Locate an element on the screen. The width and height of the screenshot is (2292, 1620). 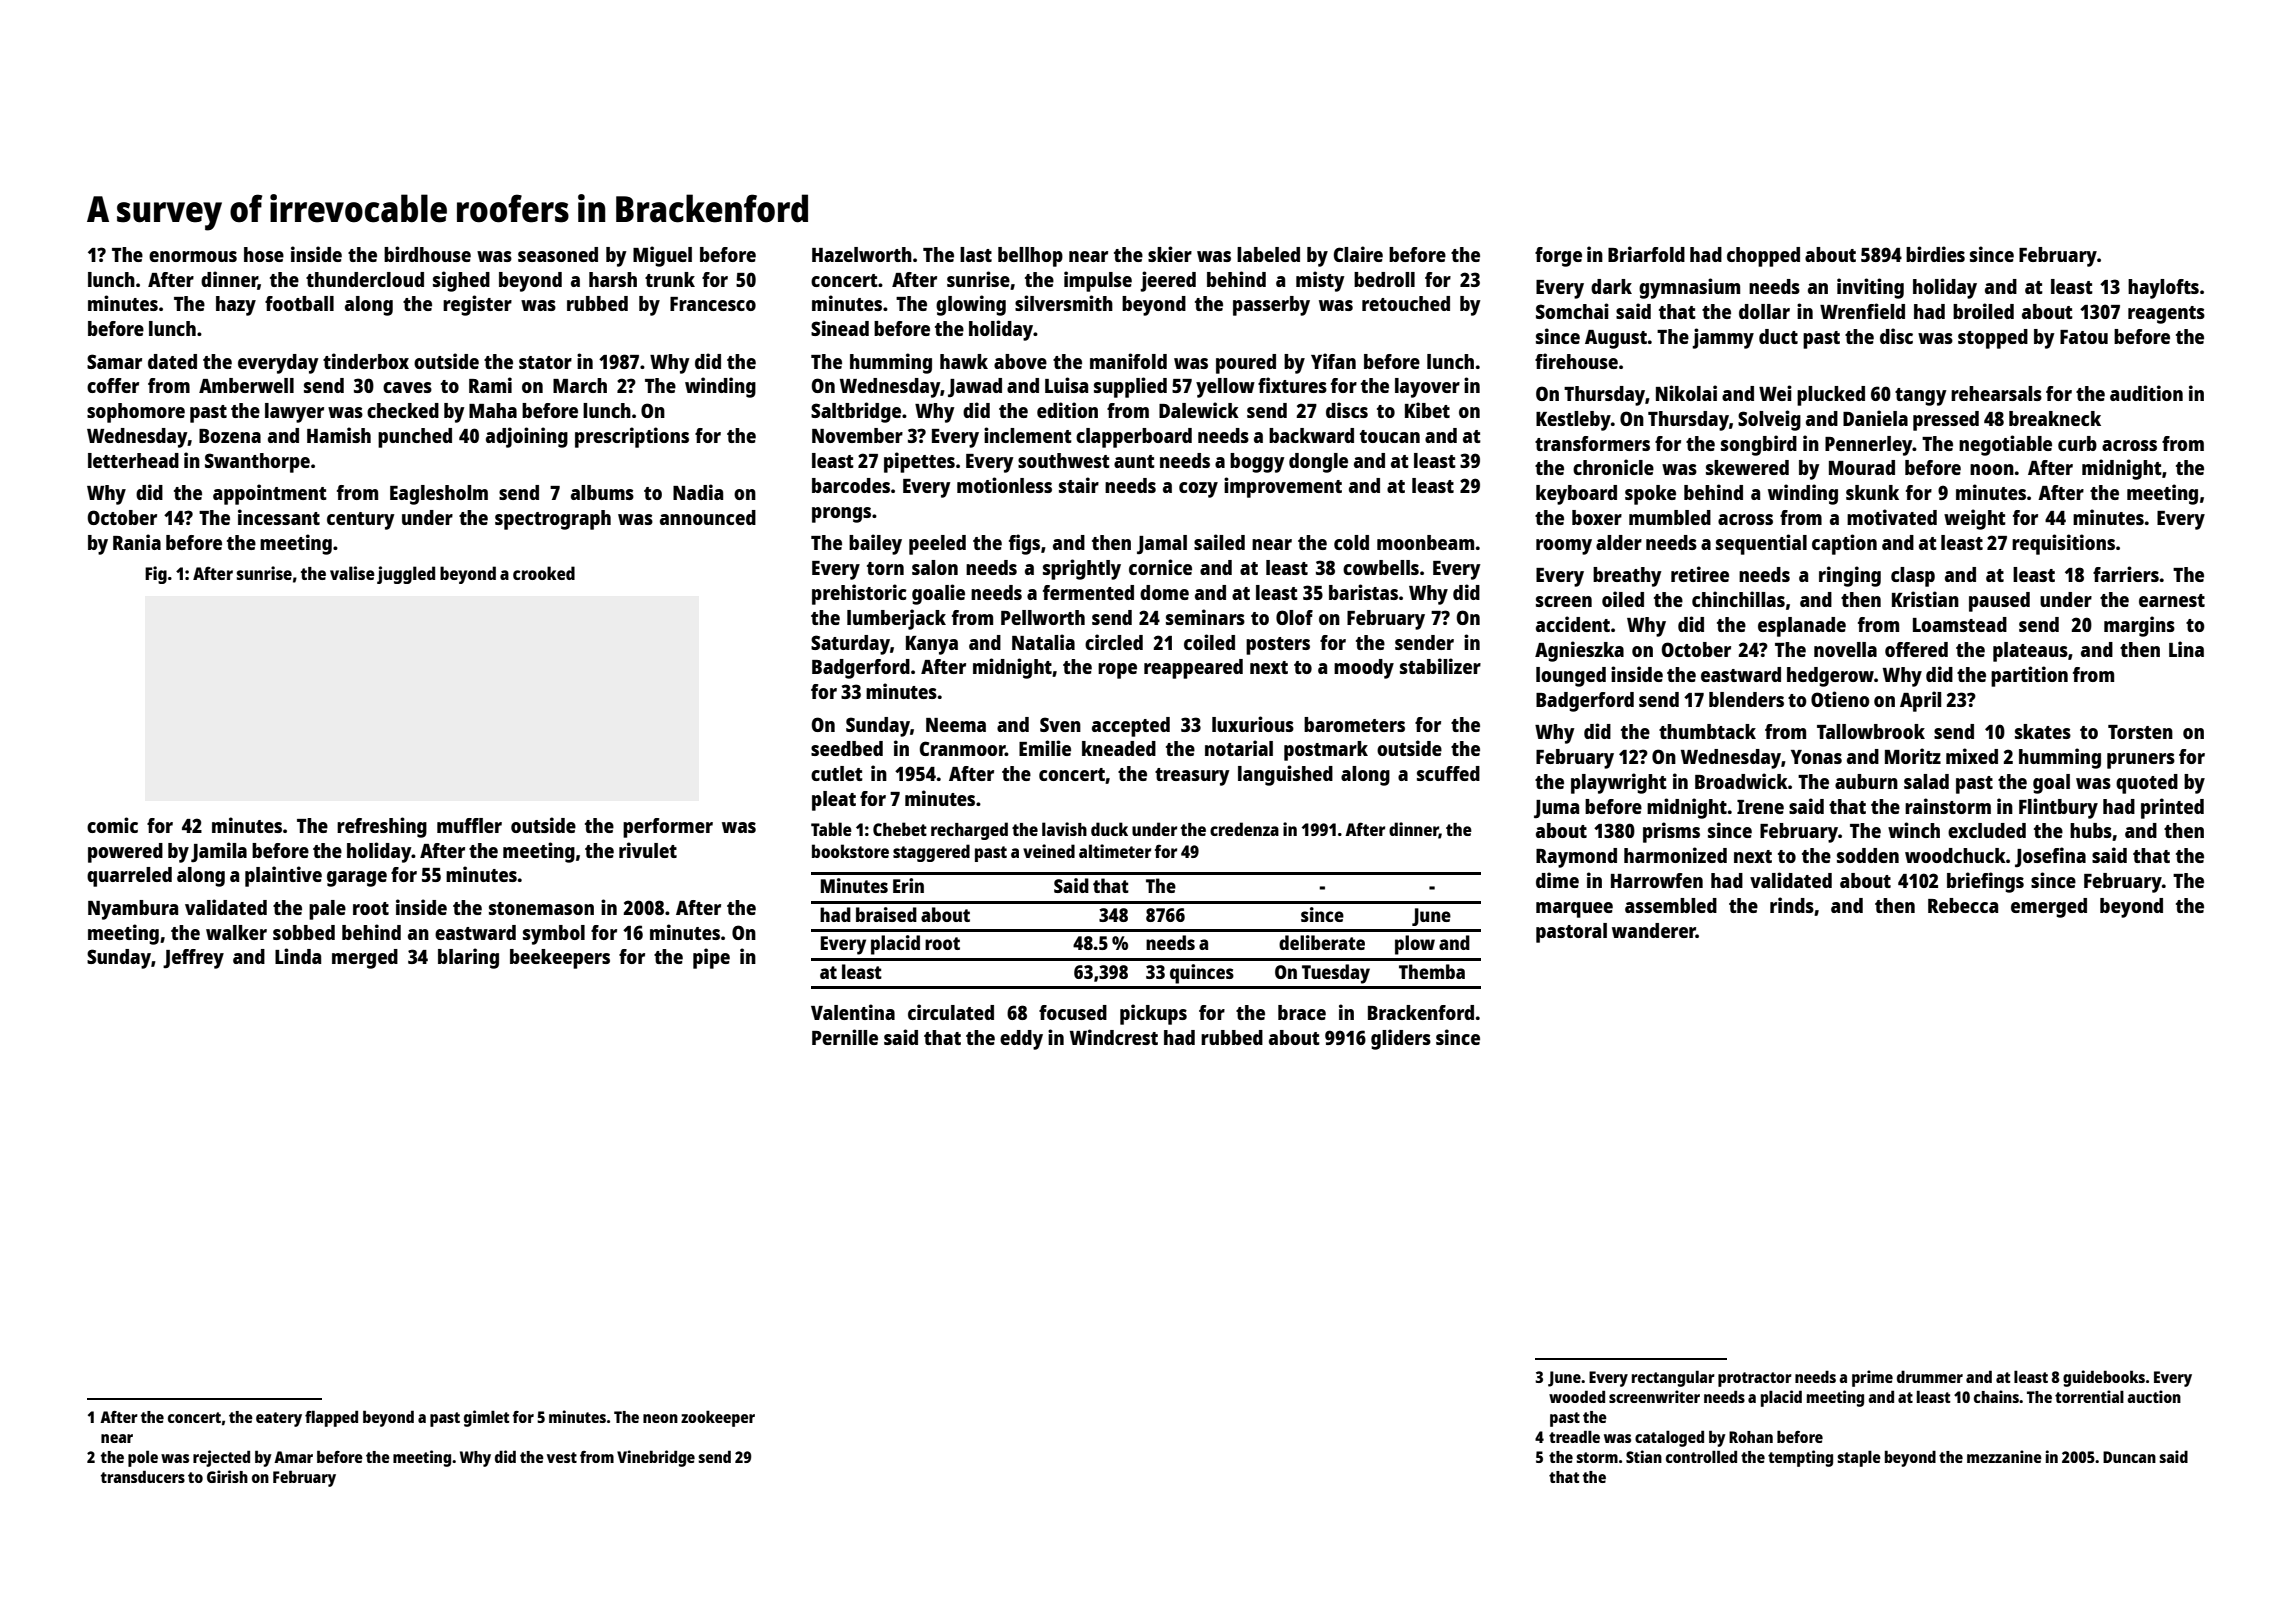
skewered is located at coordinates (1747, 467).
